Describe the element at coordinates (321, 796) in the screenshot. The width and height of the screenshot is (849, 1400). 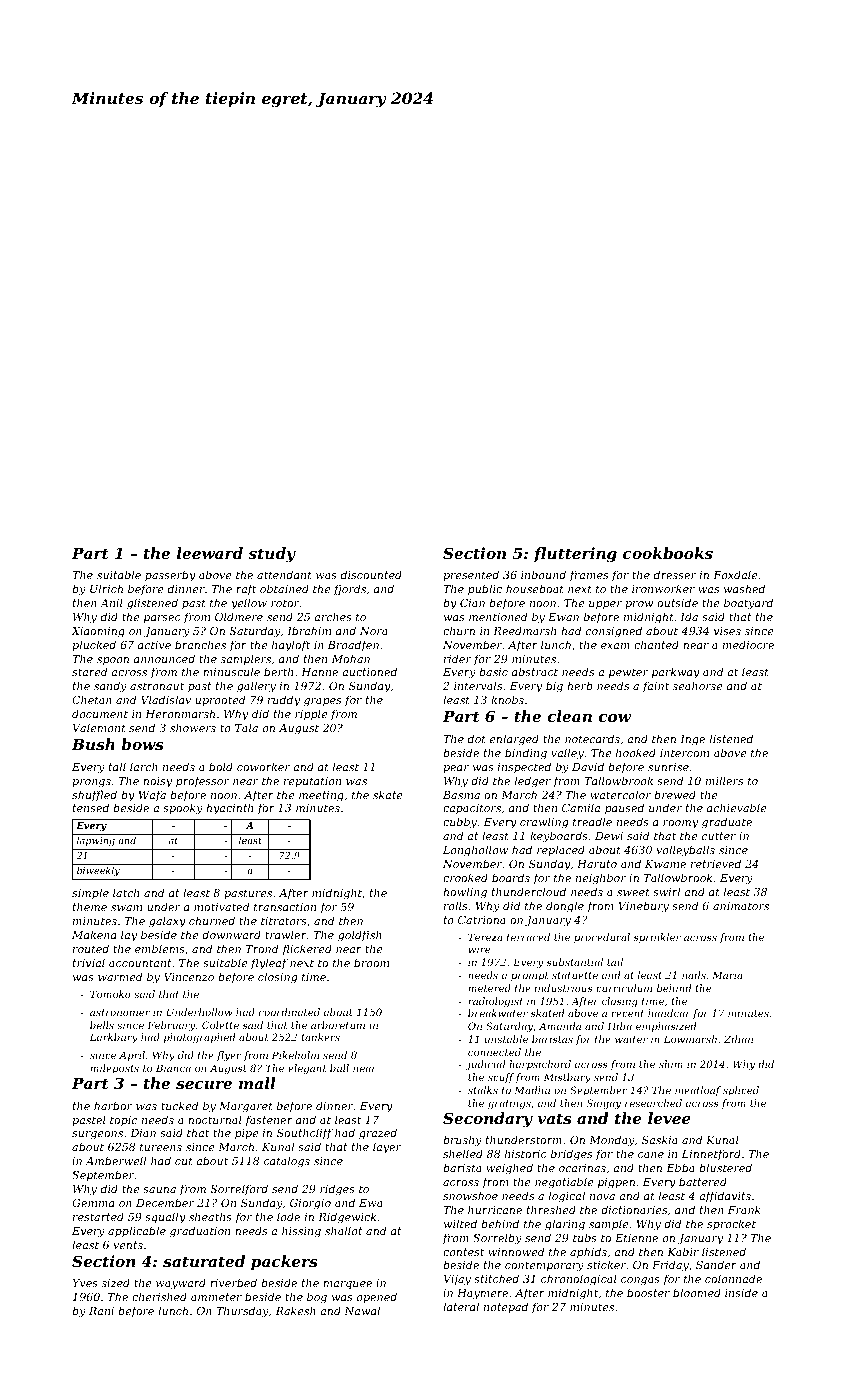
I see `meeting` at that location.
